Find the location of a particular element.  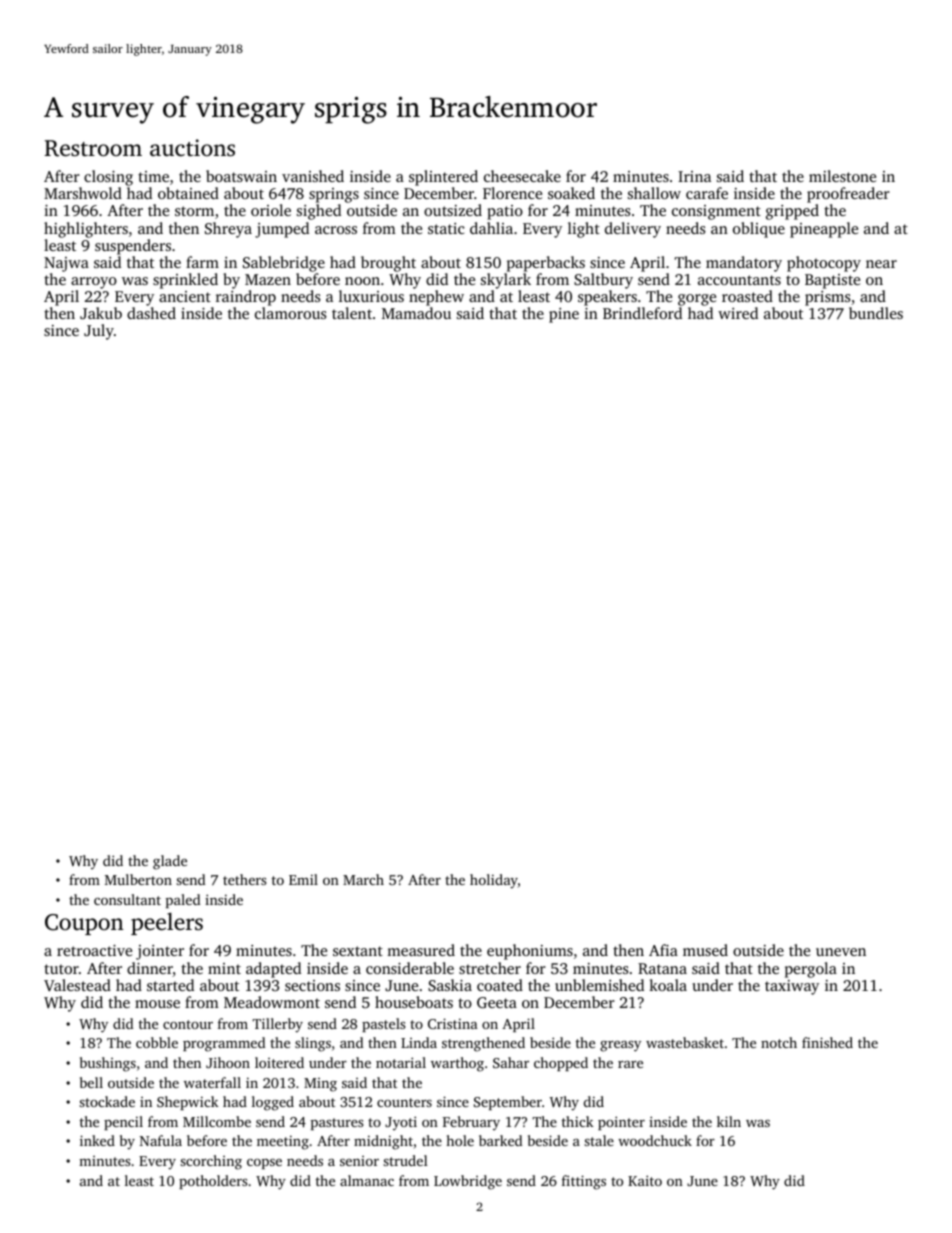

wired is located at coordinates (738, 313).
